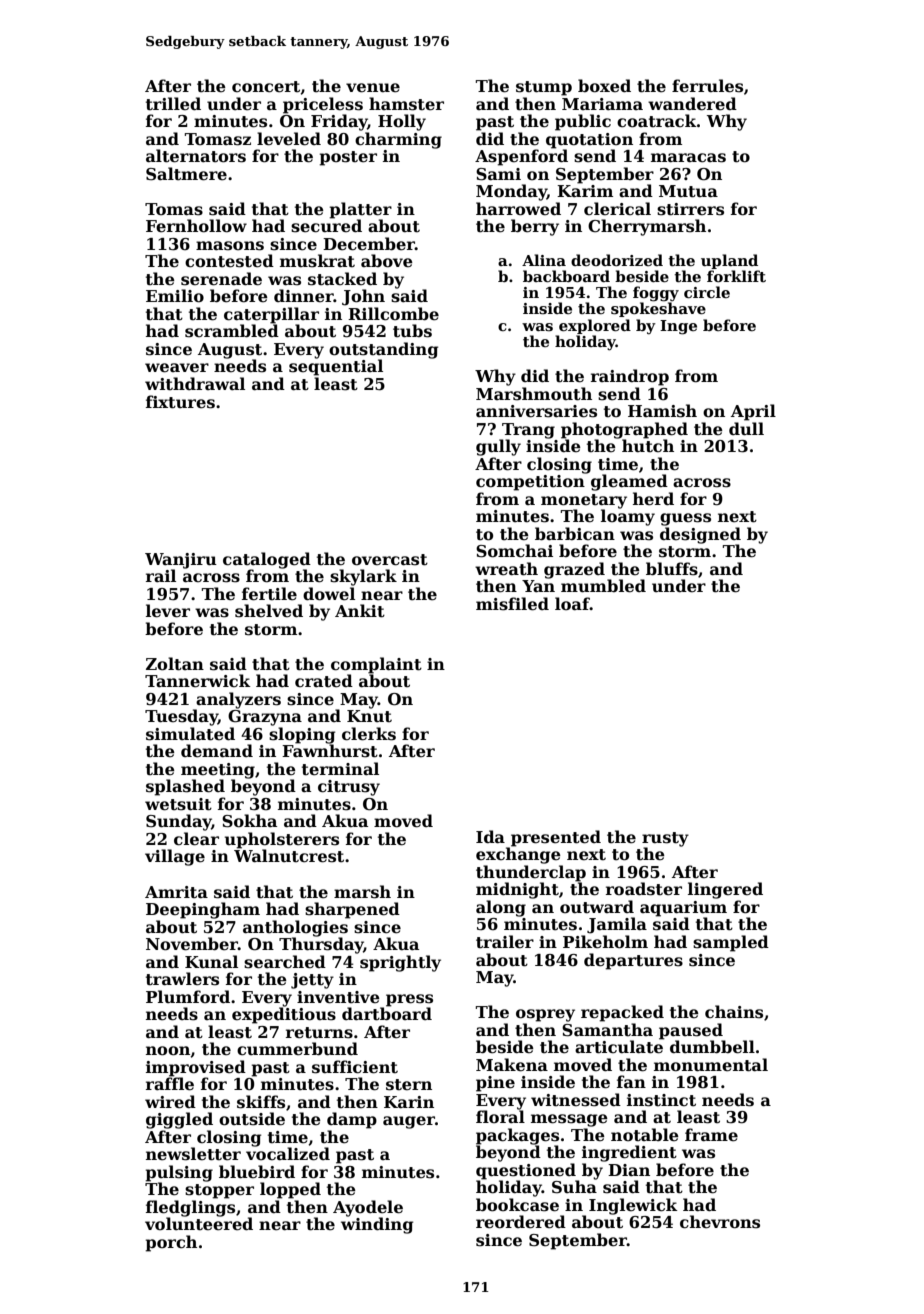 This image has height=1314, width=924. What do you see at coordinates (711, 1135) in the image?
I see `frame` at bounding box center [711, 1135].
